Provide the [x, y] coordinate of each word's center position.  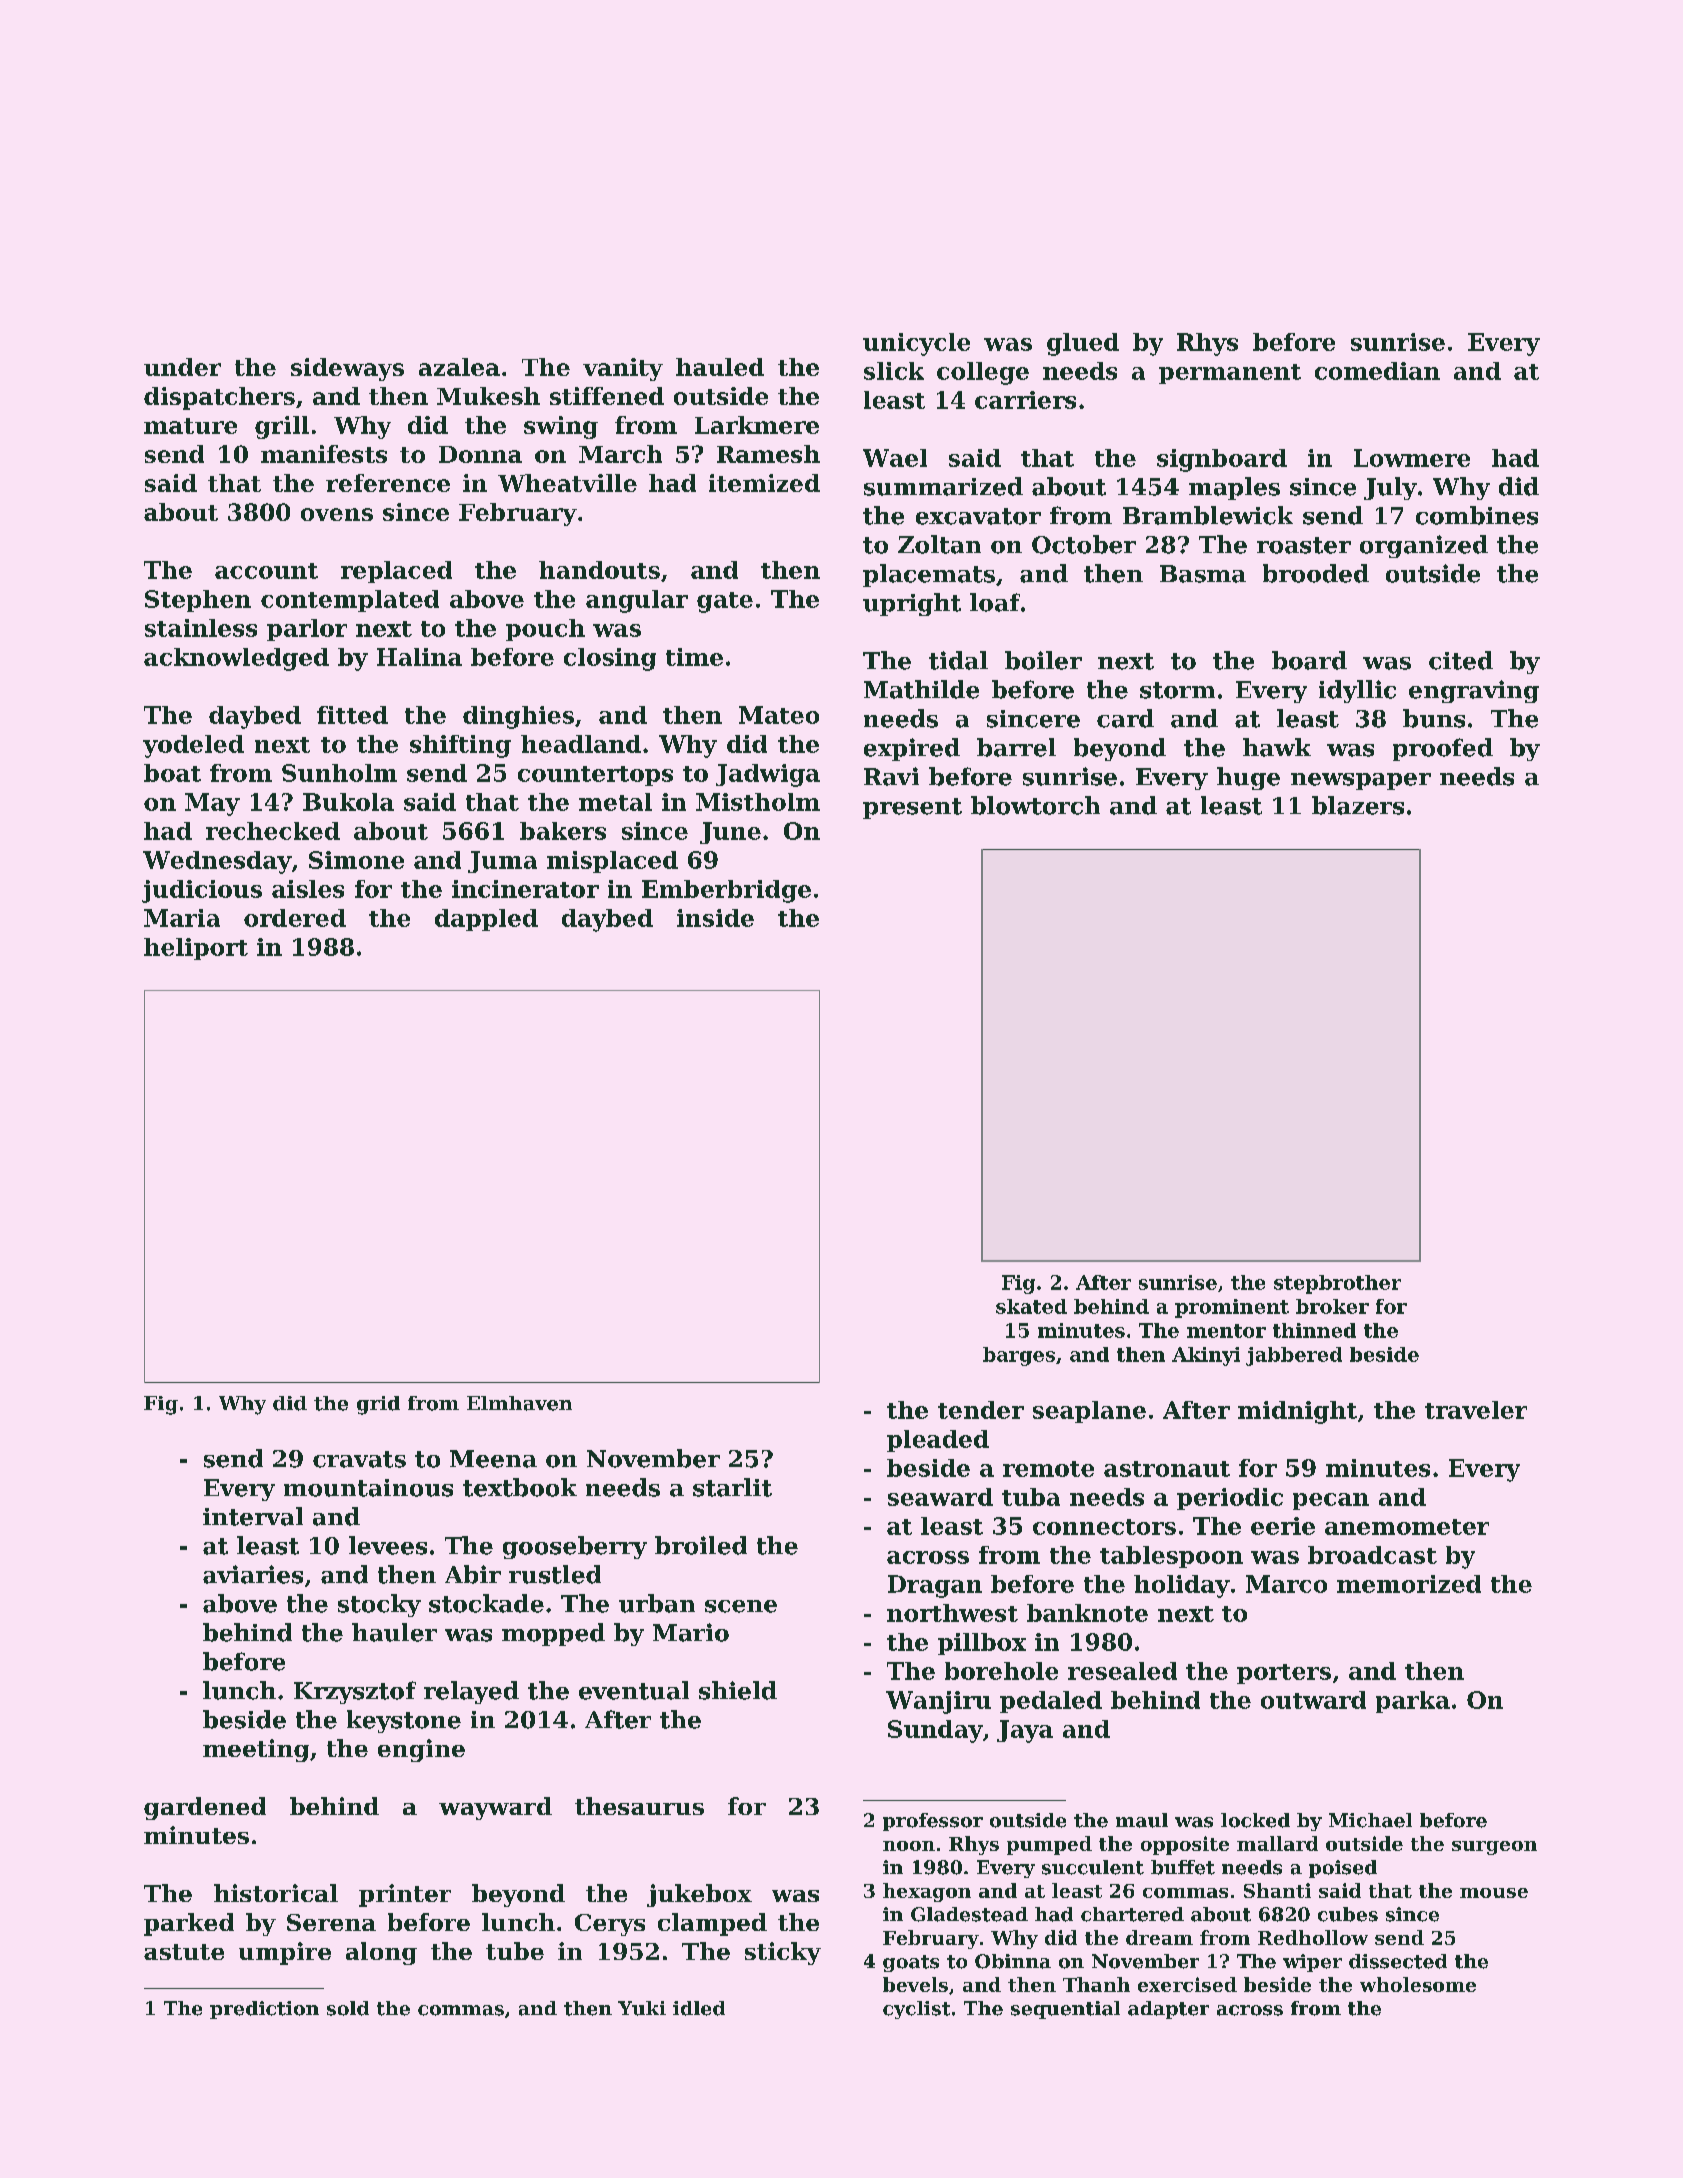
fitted [352, 715]
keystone [404, 1721]
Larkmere [757, 425]
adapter [1168, 2010]
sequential [1065, 2010]
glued [1083, 344]
